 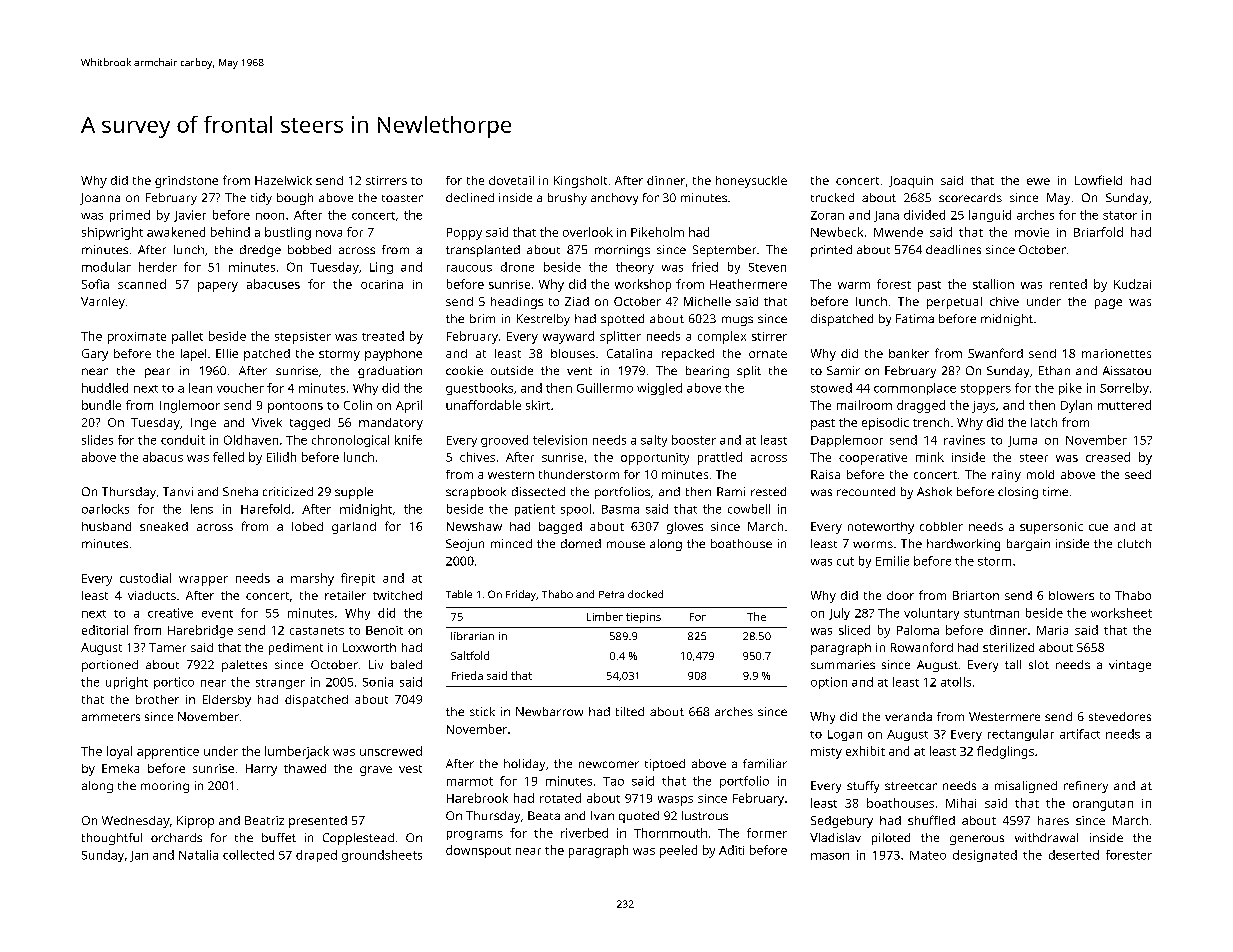 I want to click on Aissatou, so click(x=1127, y=370).
